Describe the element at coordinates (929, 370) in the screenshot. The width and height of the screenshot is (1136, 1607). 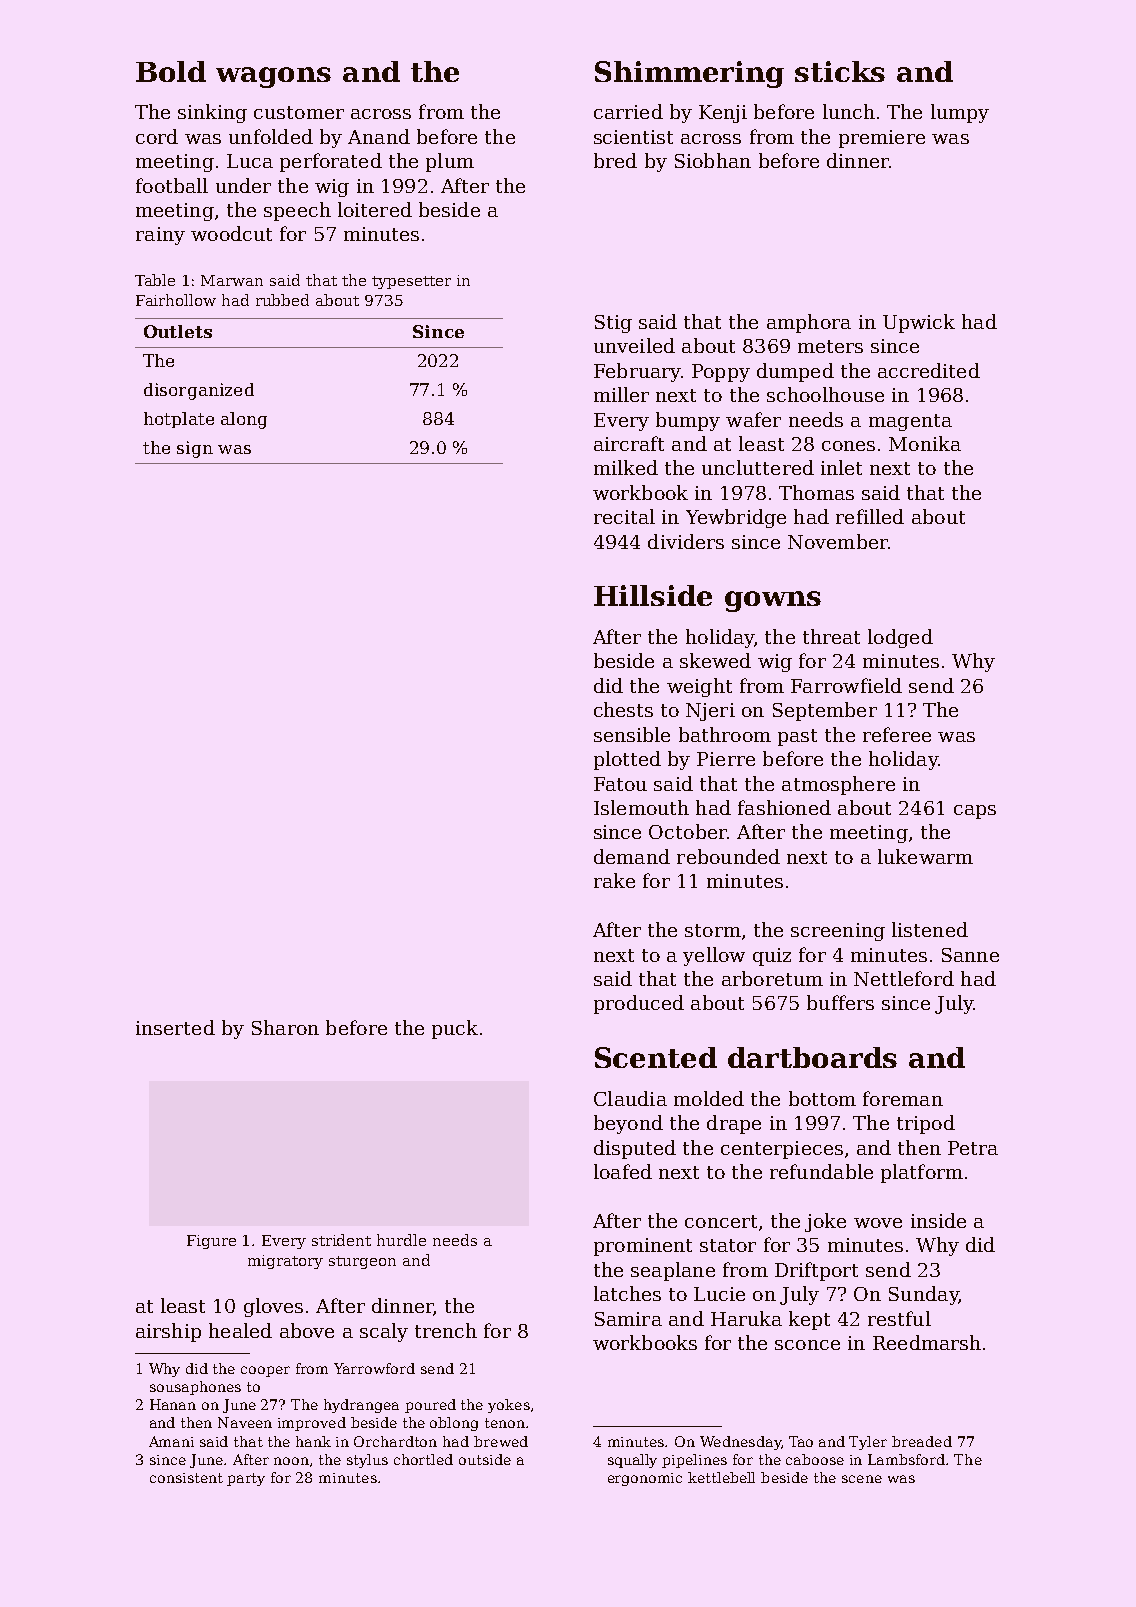
I see `accredited` at that location.
